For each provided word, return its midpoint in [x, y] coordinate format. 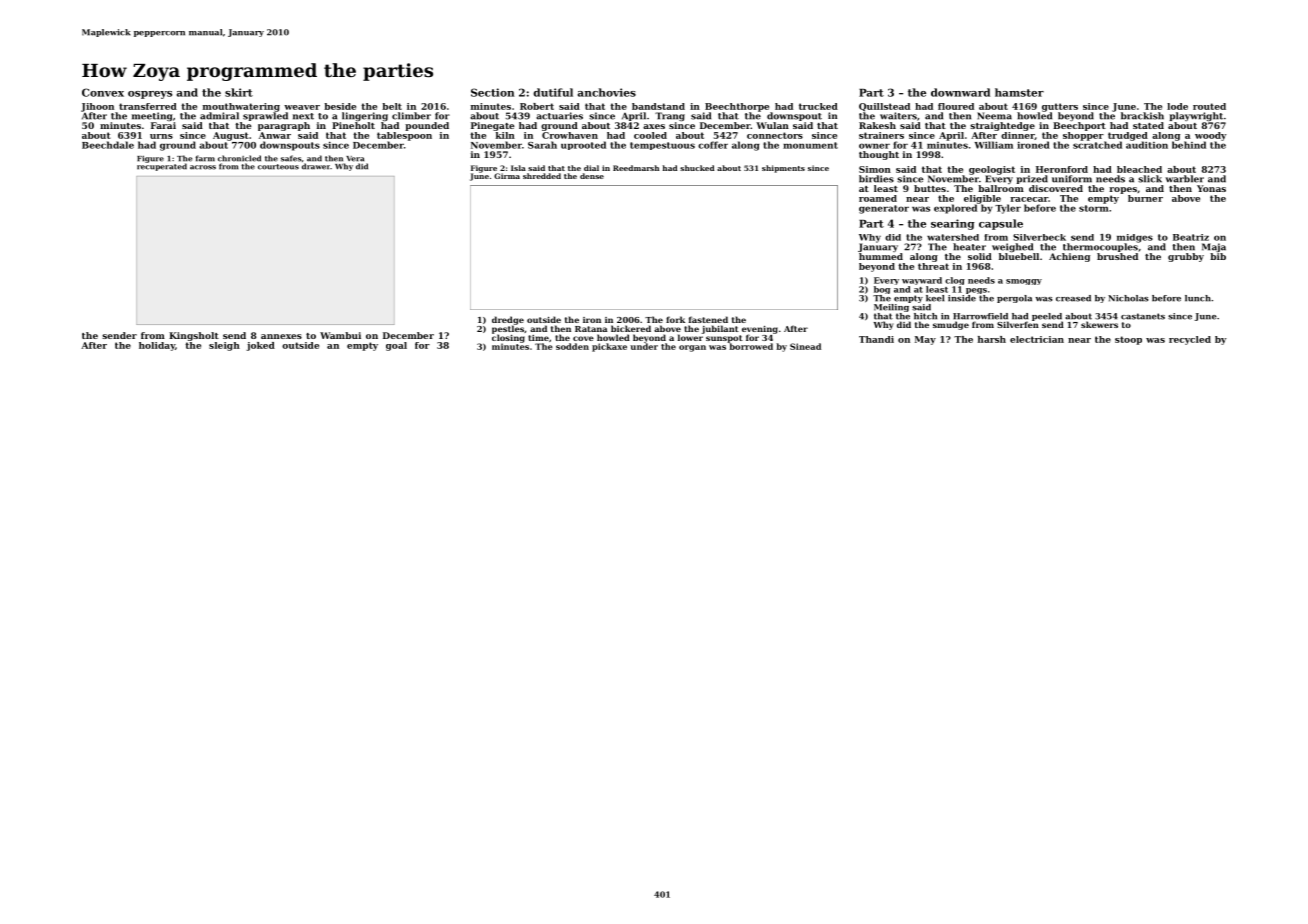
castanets [1143, 316]
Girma [507, 176]
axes [654, 126]
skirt [239, 92]
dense [592, 176]
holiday [157, 346]
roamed [878, 198]
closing [508, 338]
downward [960, 92]
